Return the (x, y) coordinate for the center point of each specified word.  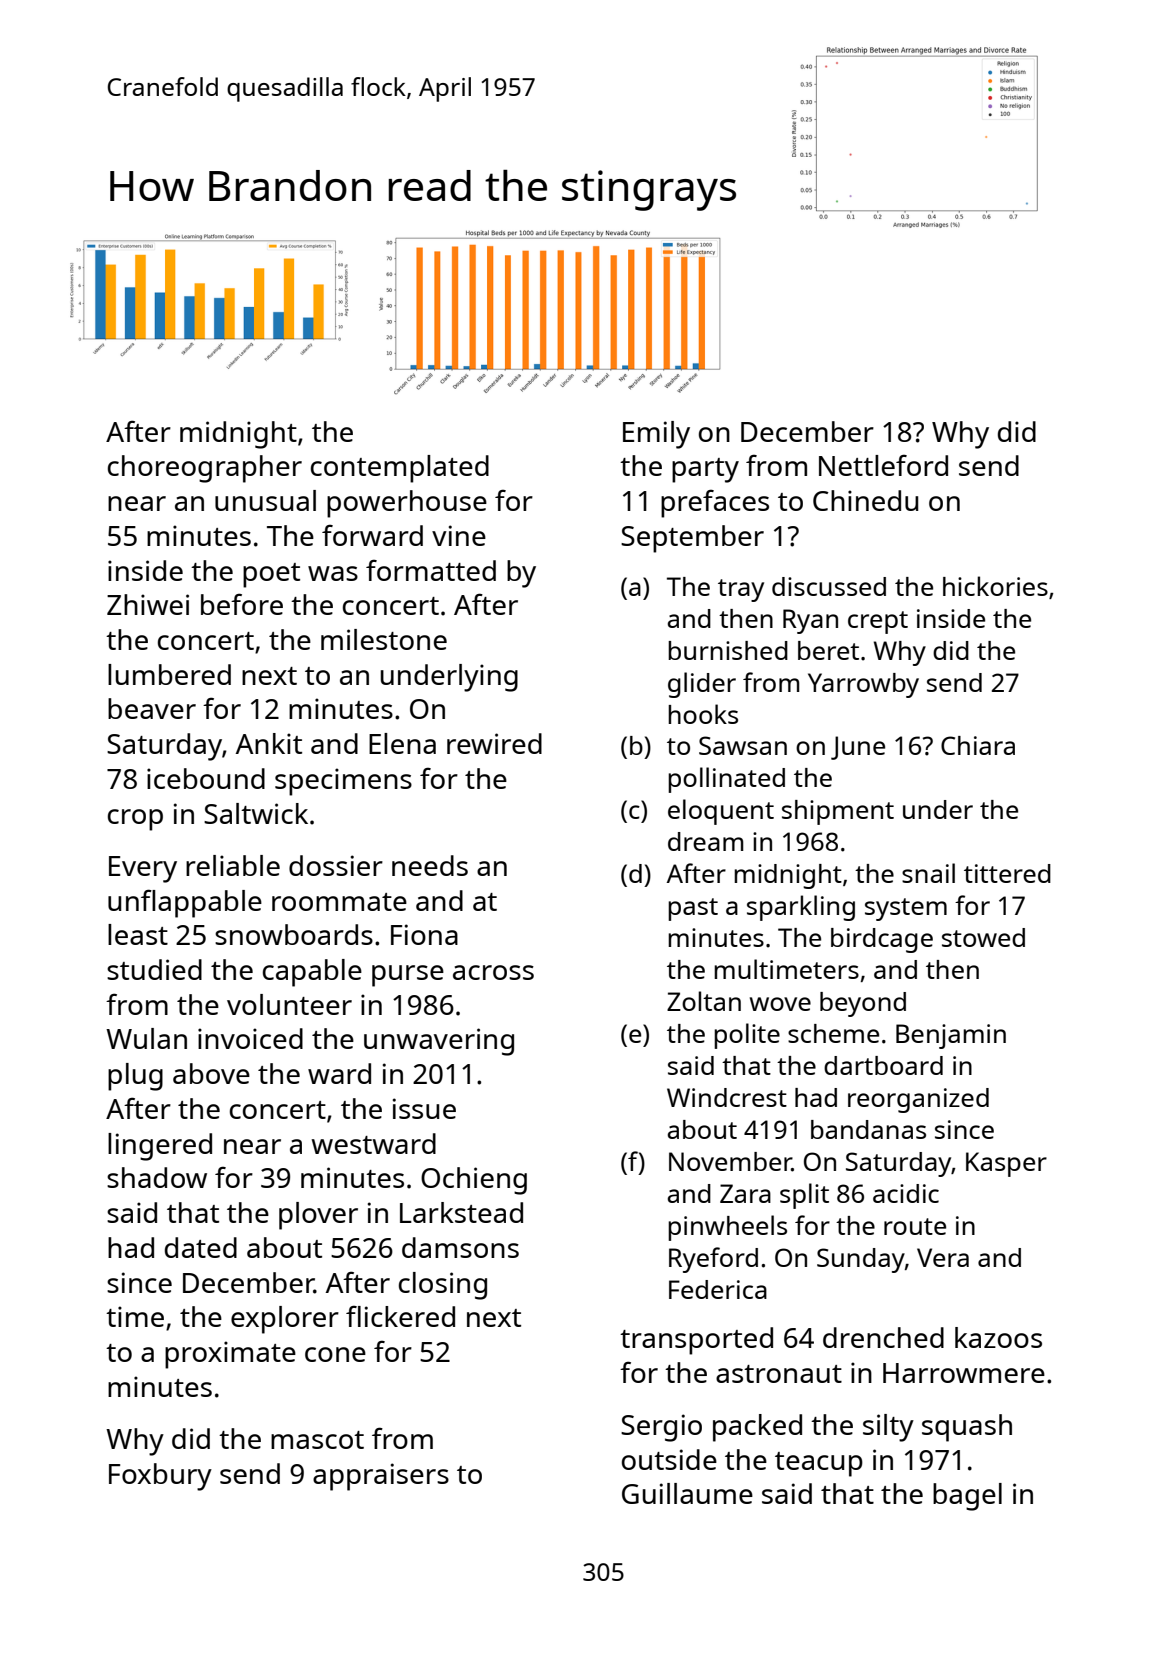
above (211, 1073)
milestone (384, 639)
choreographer (205, 469)
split (804, 1196)
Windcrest (727, 1097)
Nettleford (883, 465)
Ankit (269, 743)
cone (335, 1354)
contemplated (400, 469)
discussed (829, 586)
